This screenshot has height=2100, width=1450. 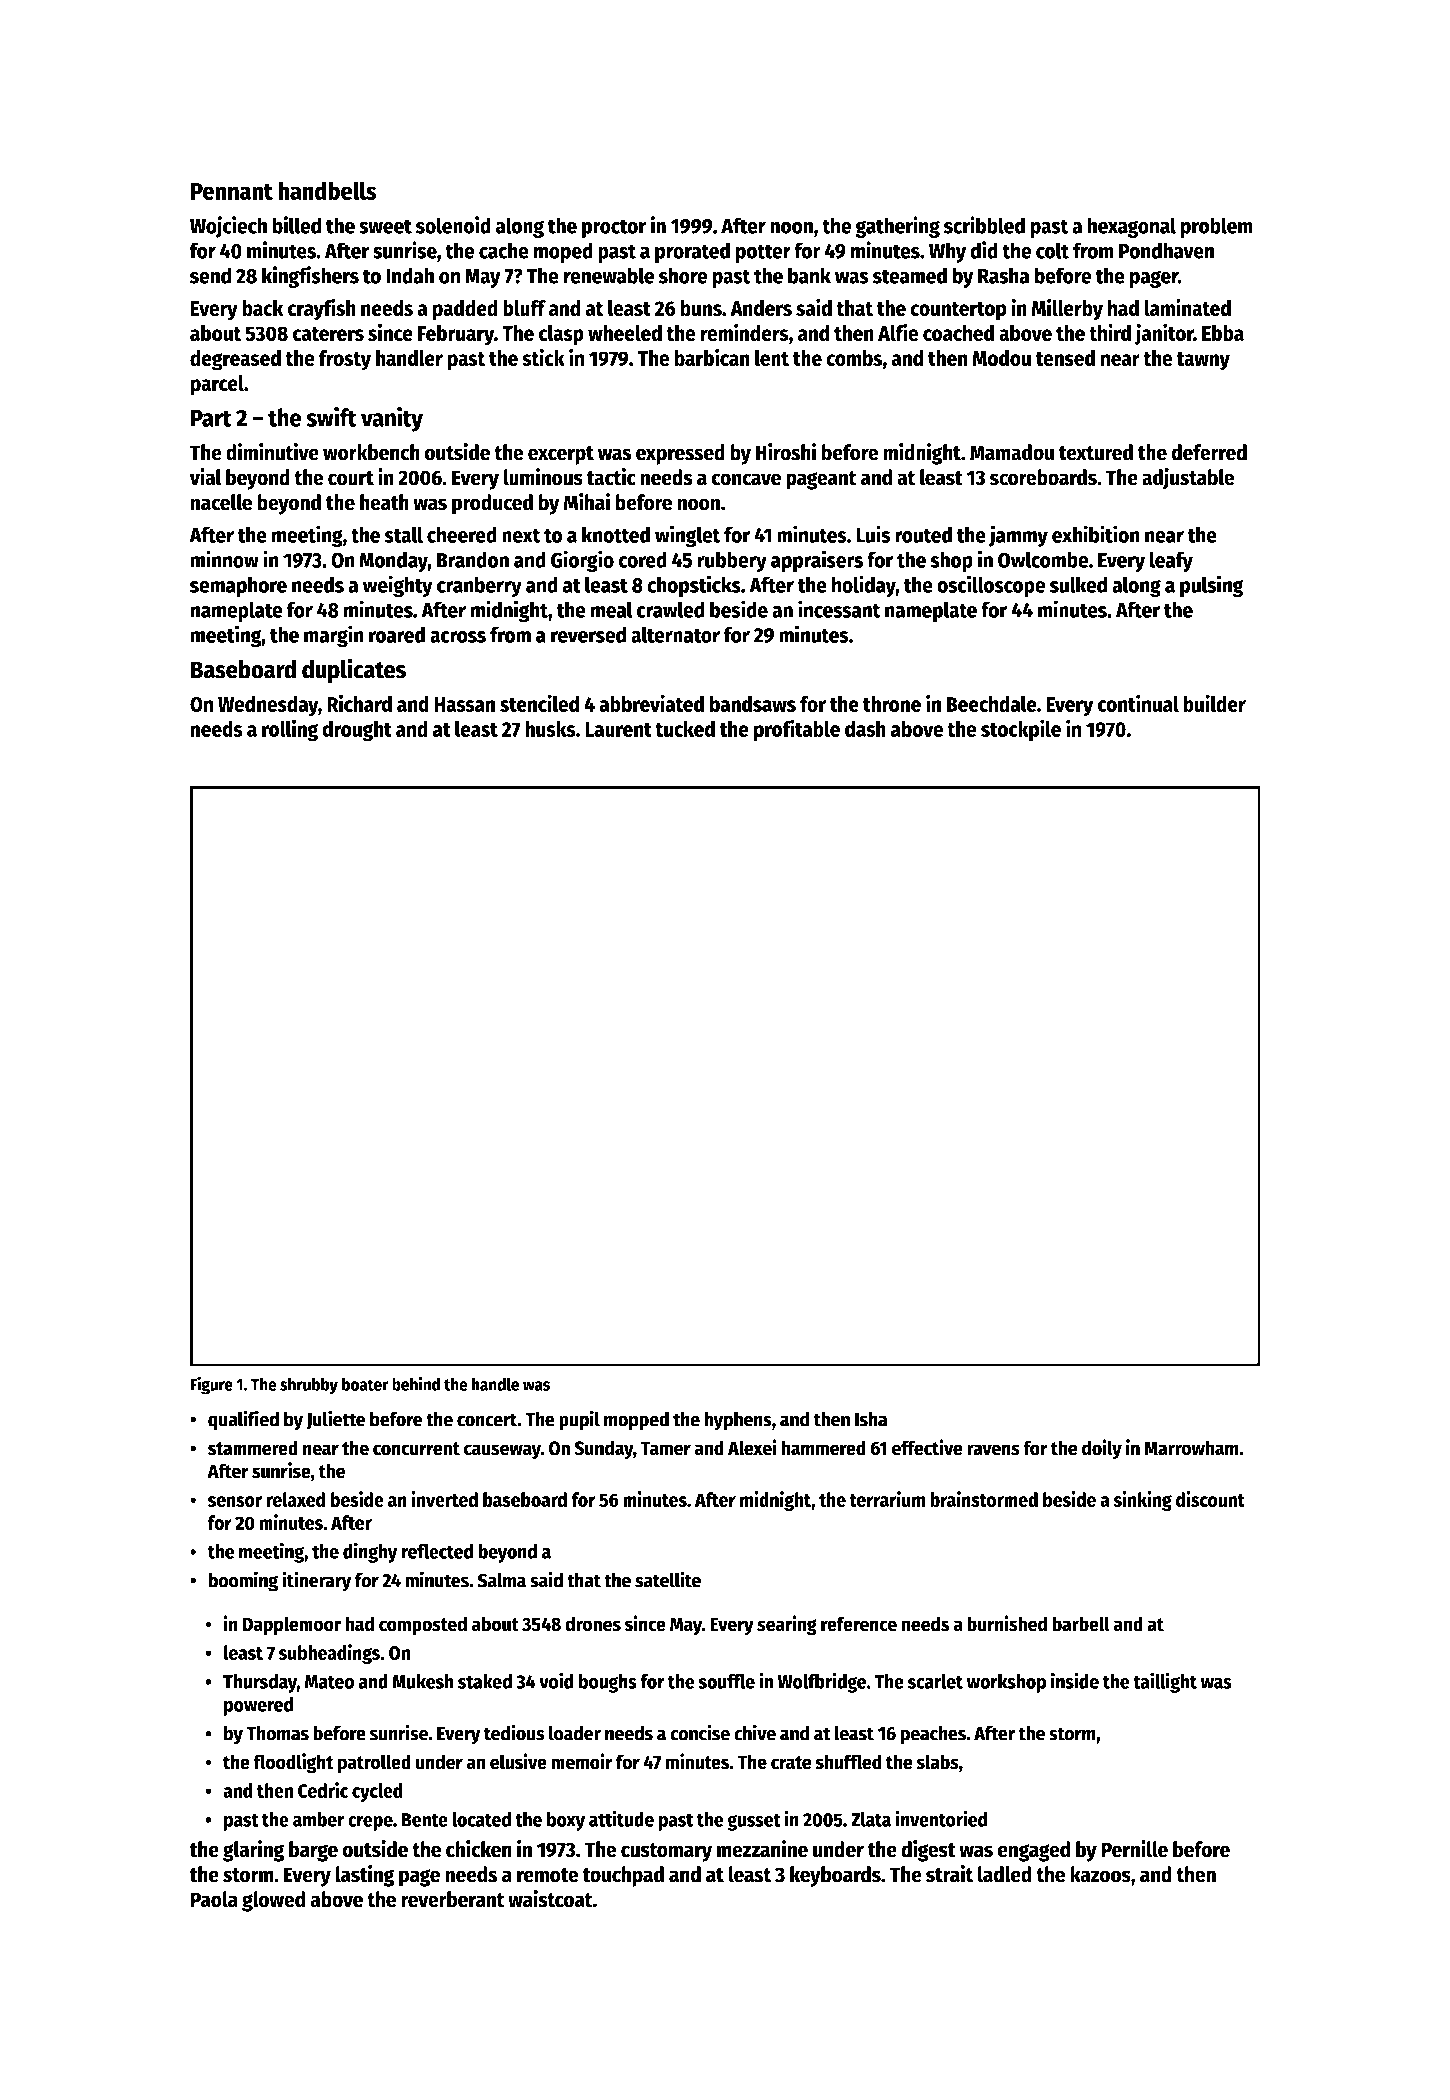 I want to click on profitable, so click(x=797, y=730).
